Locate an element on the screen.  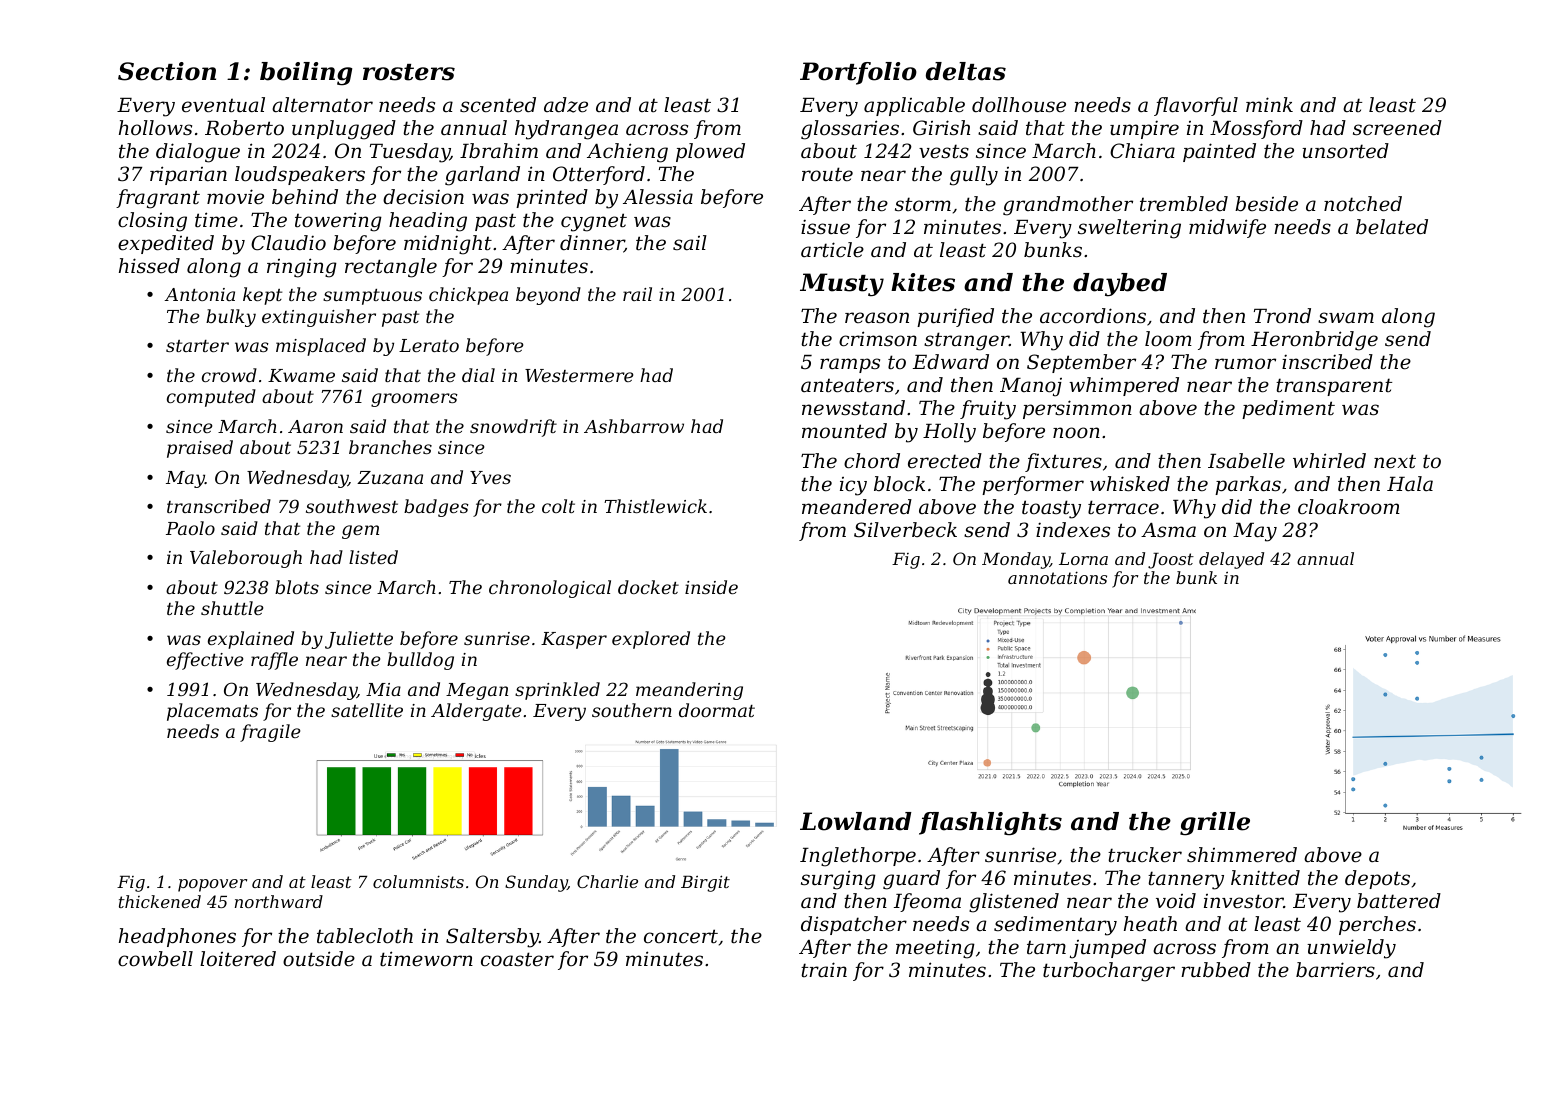
starter is located at coordinates (197, 346).
